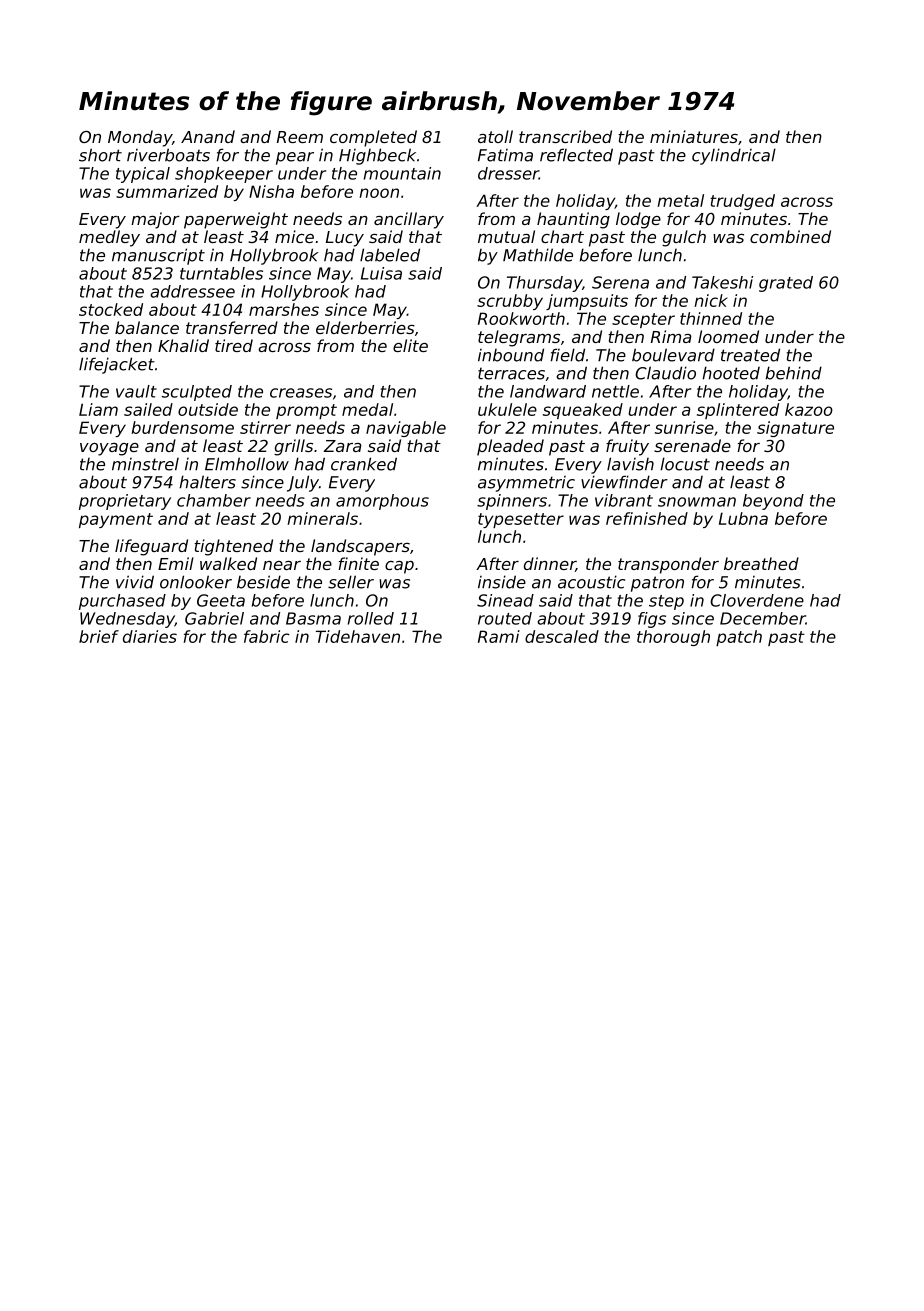 The height and width of the document is (1311, 924). I want to click on descaled, so click(562, 636).
